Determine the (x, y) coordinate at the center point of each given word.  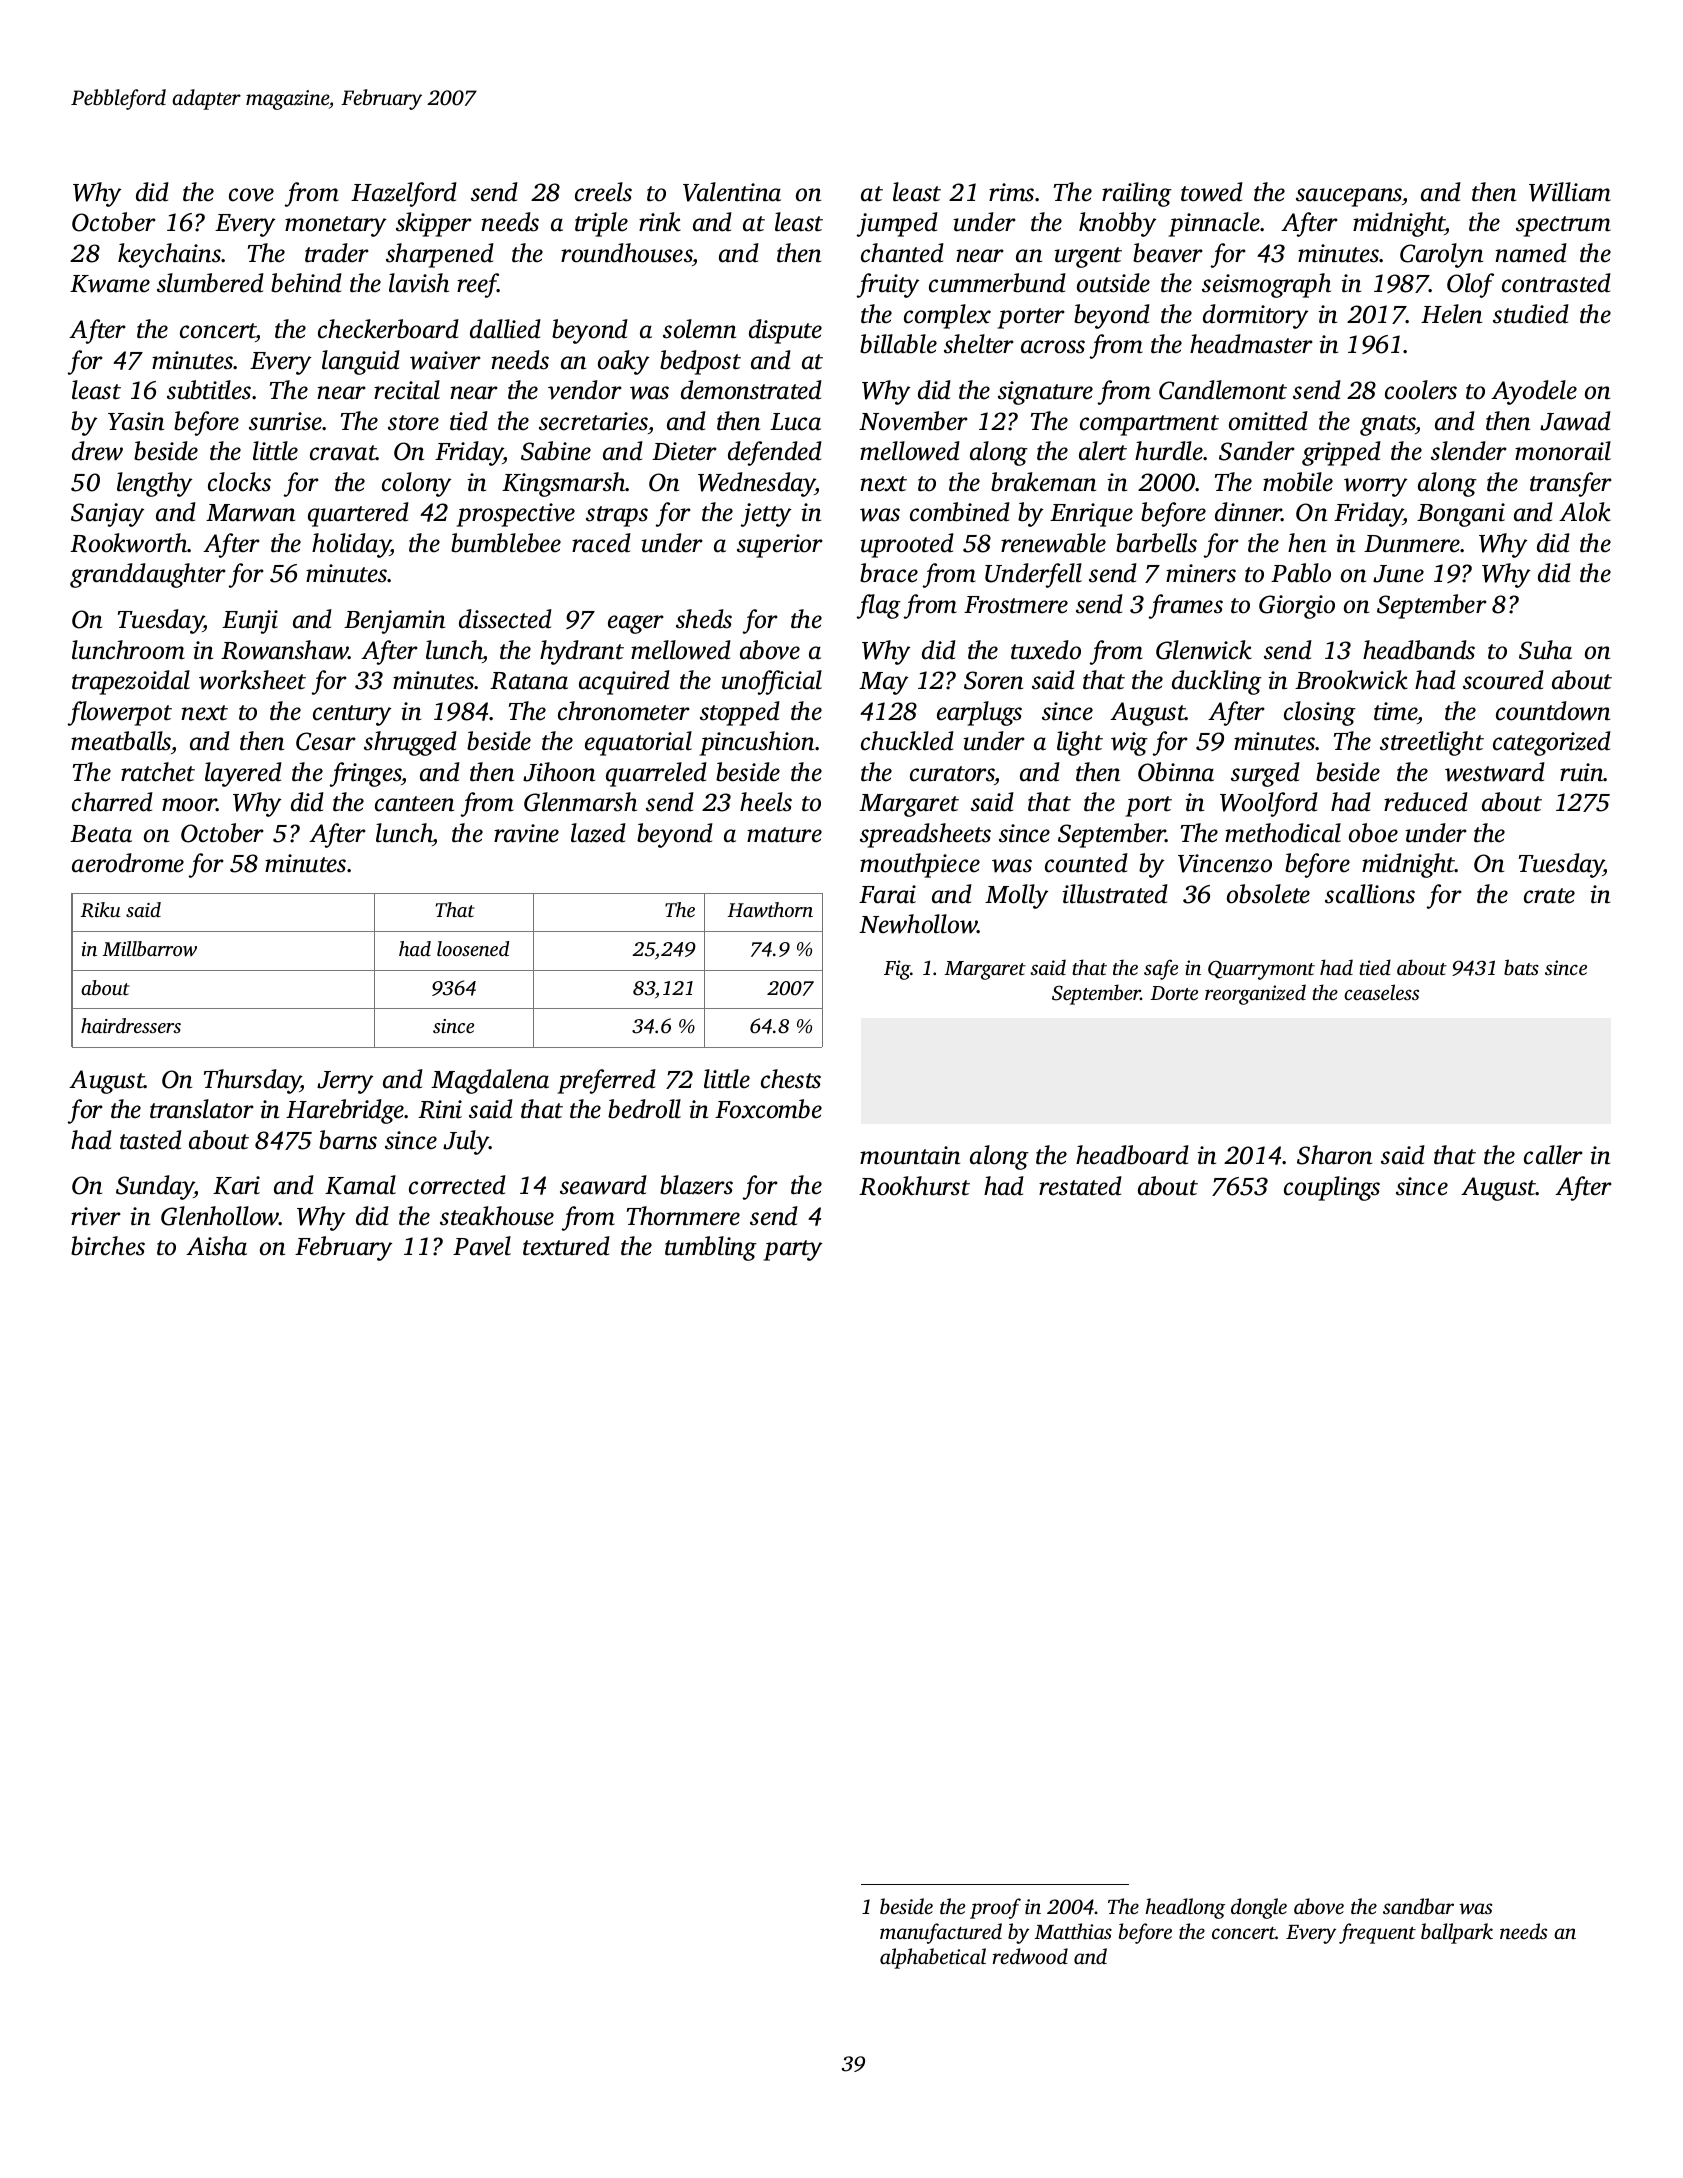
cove (251, 195)
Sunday (155, 1187)
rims (1011, 192)
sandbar (1418, 1906)
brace (889, 573)
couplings (1332, 1188)
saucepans (1349, 197)
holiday (351, 545)
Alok (1585, 512)
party (793, 1250)
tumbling (711, 1248)
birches (108, 1246)
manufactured (941, 1933)
